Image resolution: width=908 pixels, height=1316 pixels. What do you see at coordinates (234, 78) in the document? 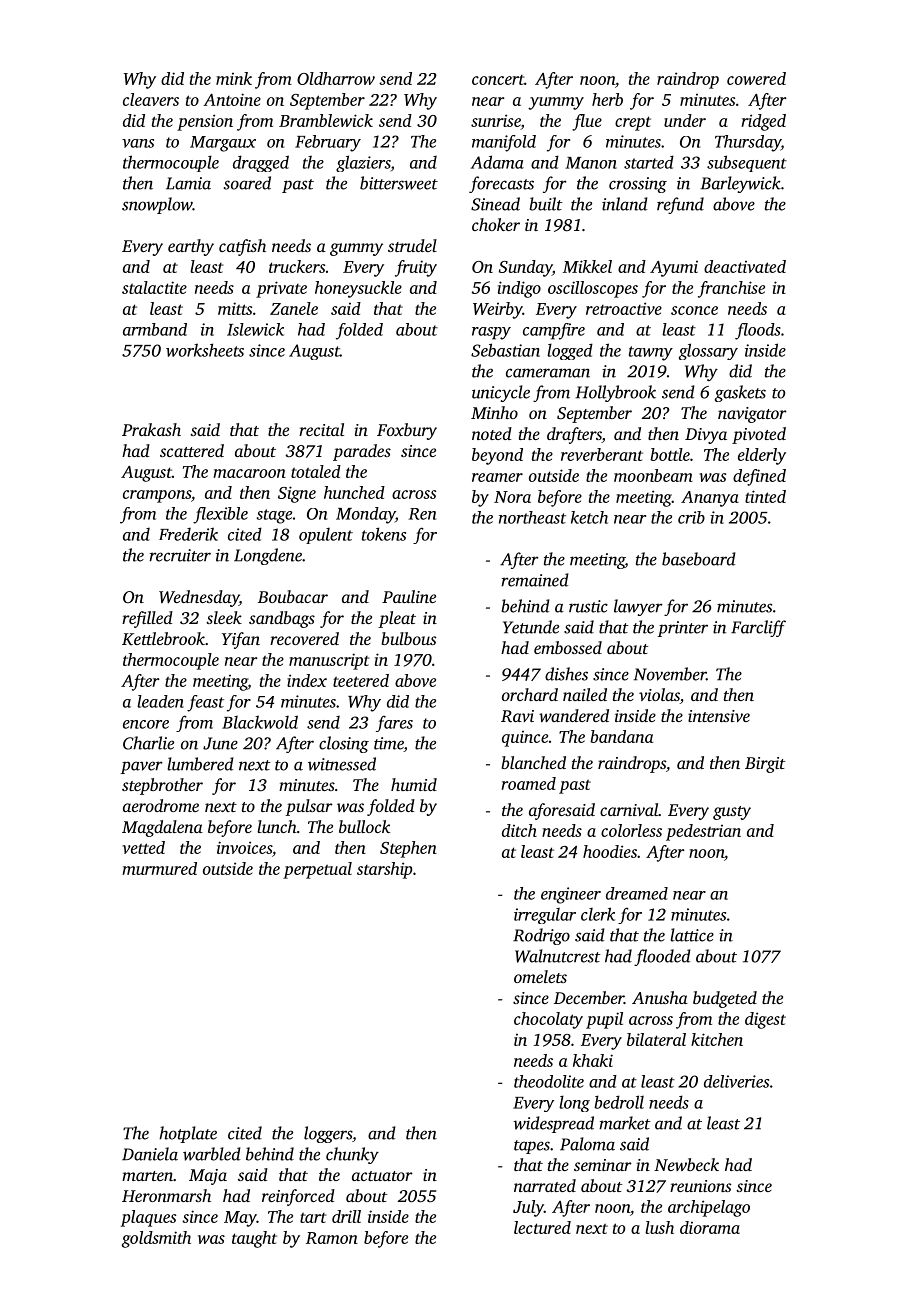
I see `mink` at bounding box center [234, 78].
